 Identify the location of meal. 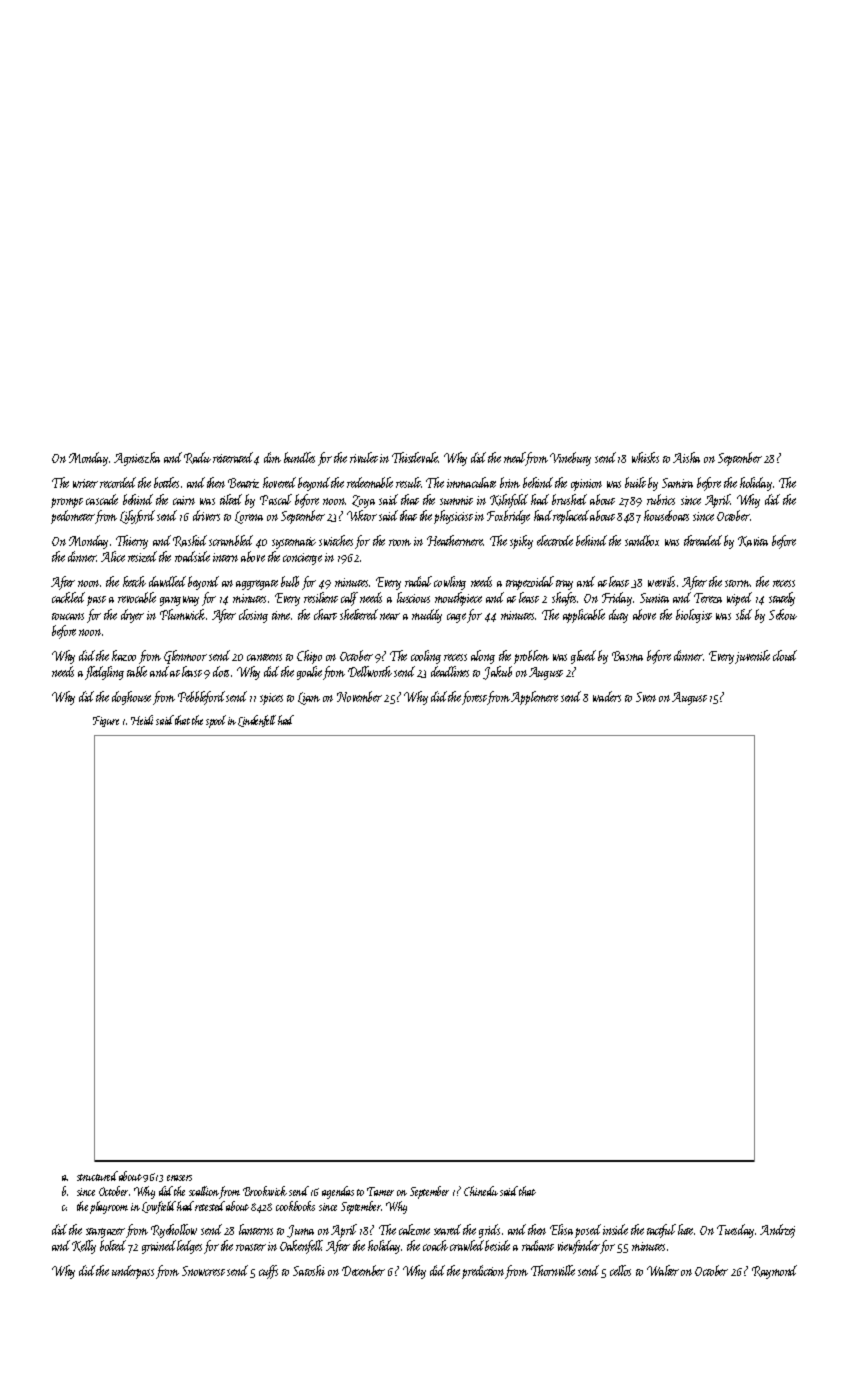
(515, 459).
